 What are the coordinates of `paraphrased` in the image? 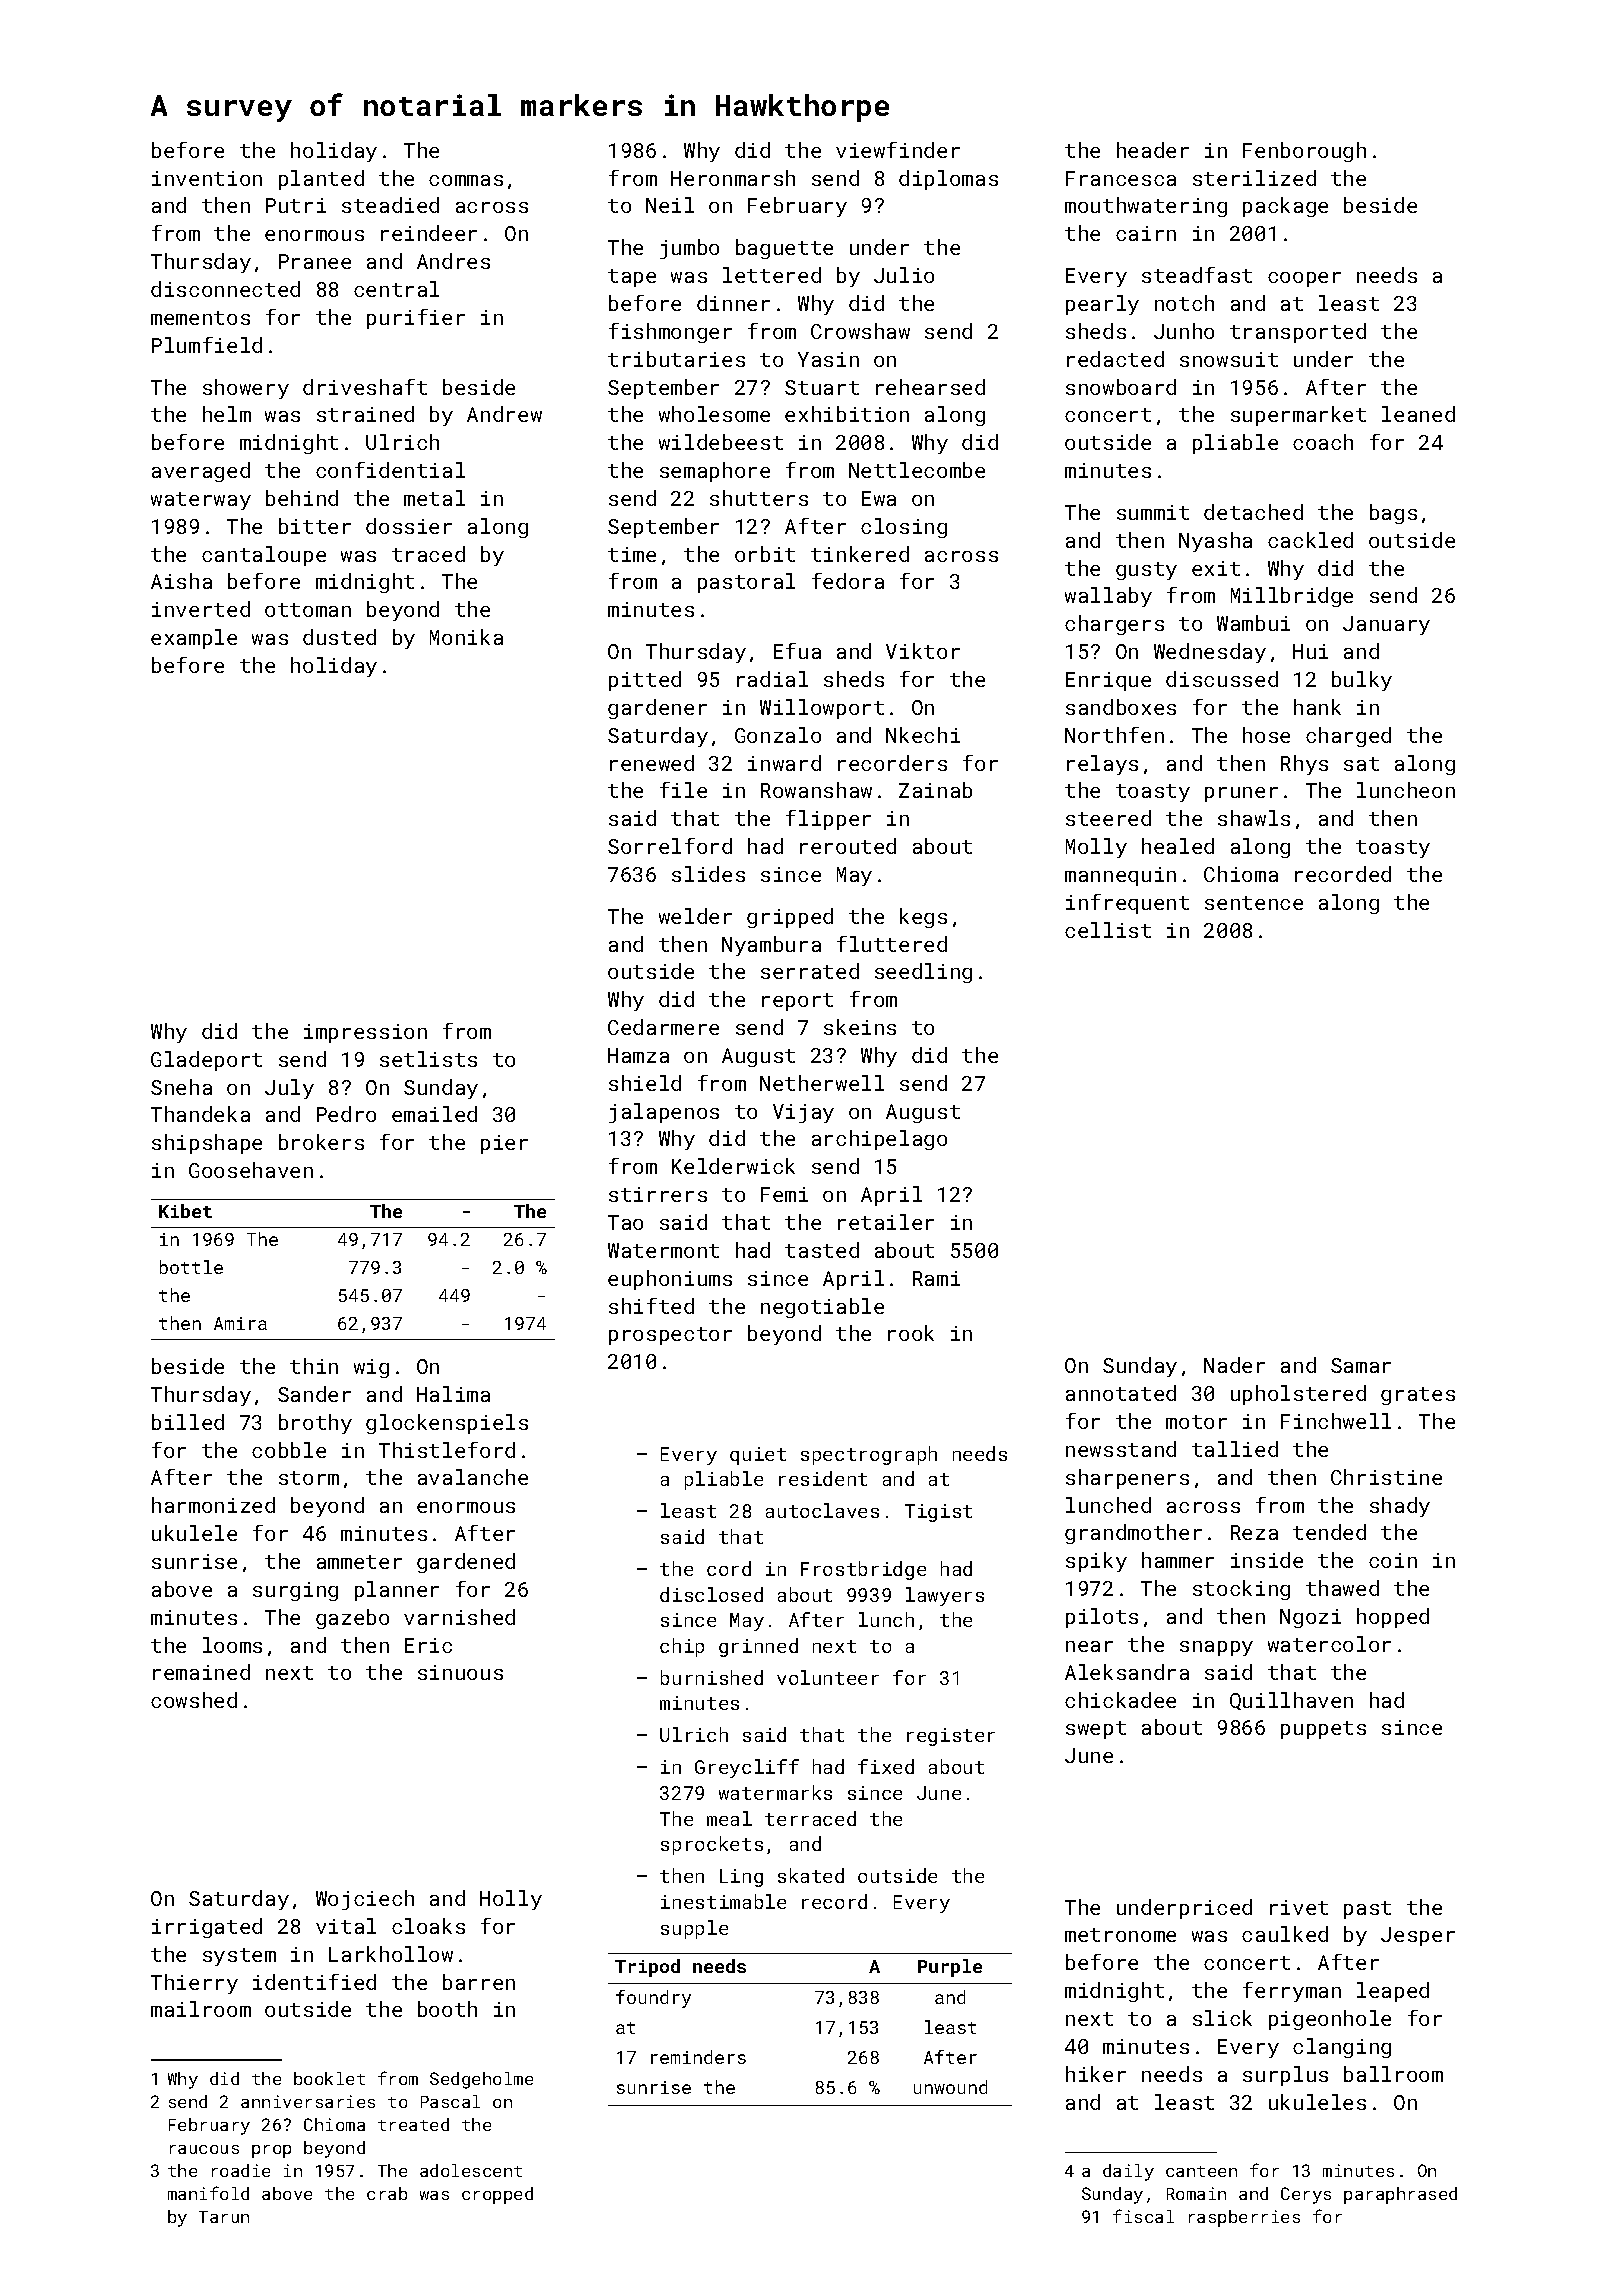 It's located at (1400, 2195).
